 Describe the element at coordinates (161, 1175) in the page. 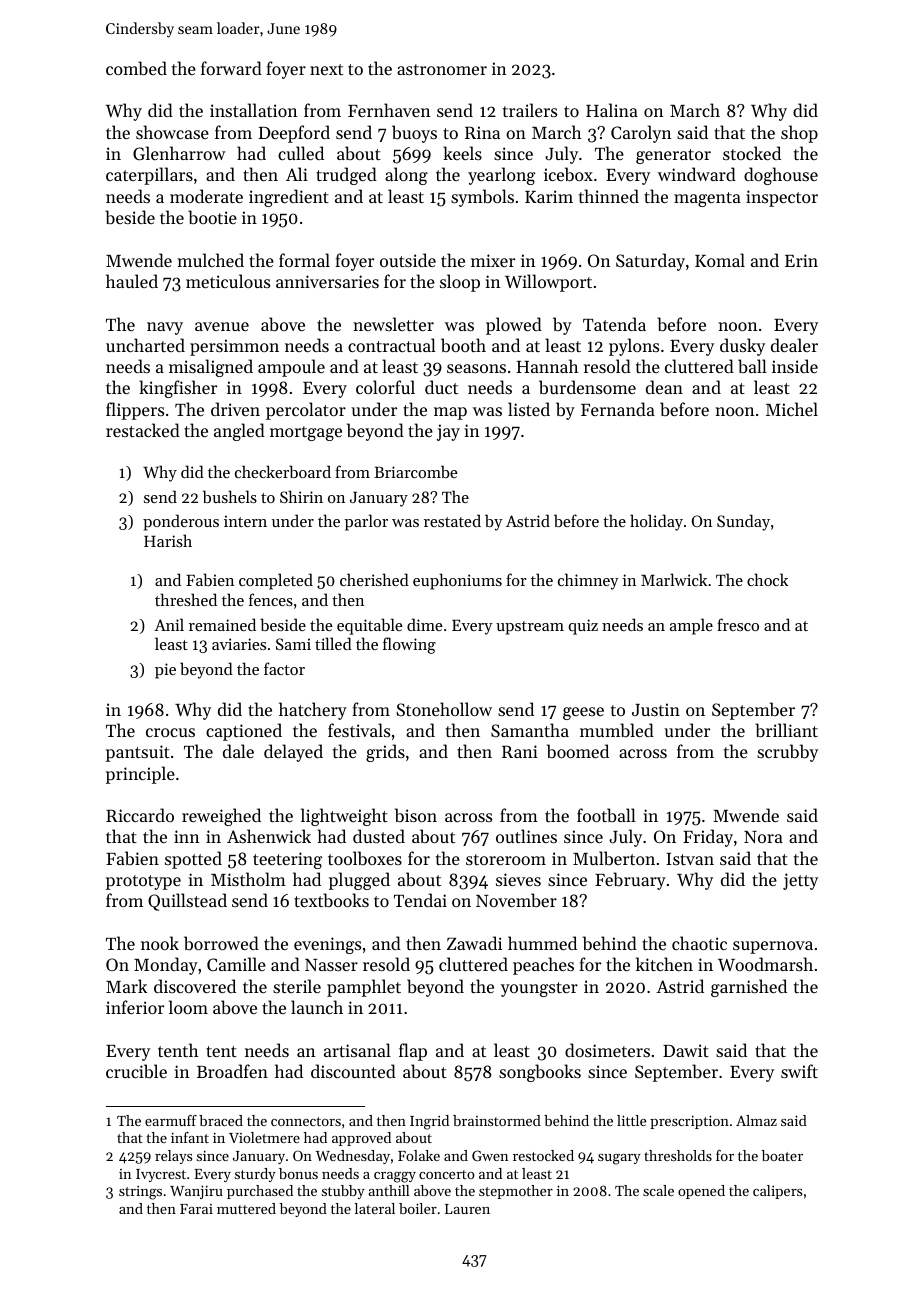

I see `Ivycrest` at that location.
